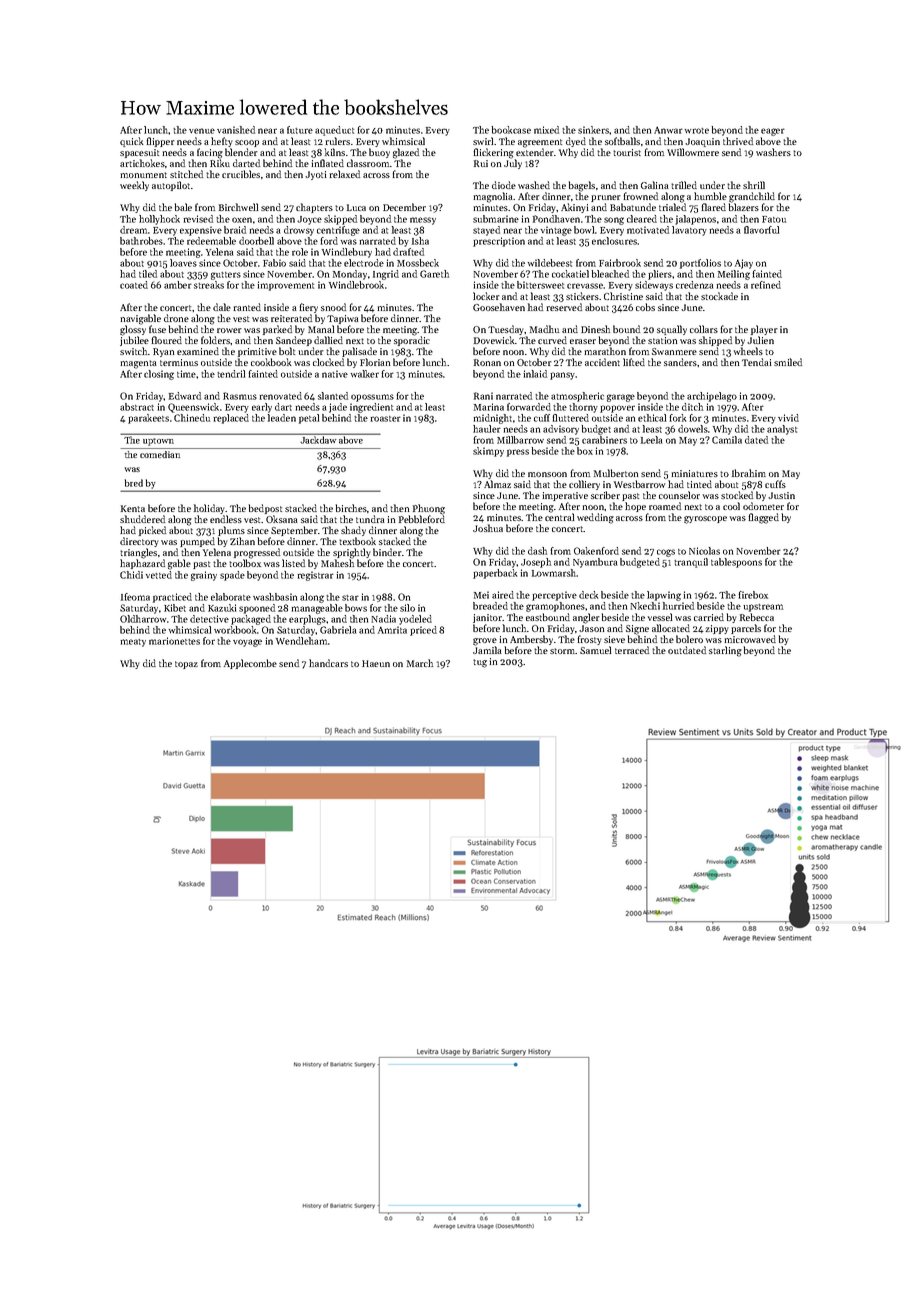 The image size is (924, 1308). Describe the element at coordinates (338, 408) in the document. I see `jade` at that location.
